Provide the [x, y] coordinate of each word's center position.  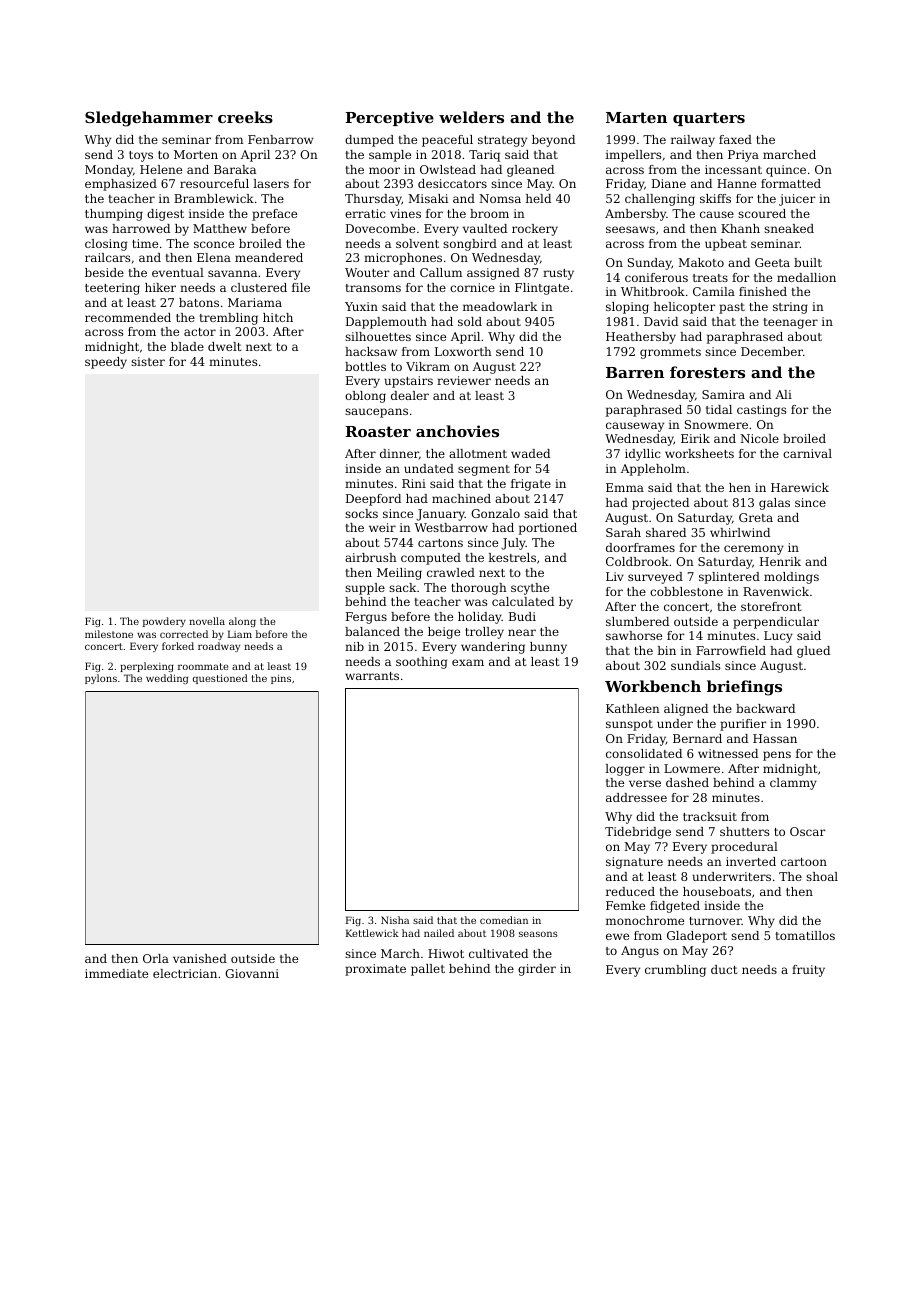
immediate [116, 973]
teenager [791, 323]
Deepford [373, 500]
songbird [470, 245]
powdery [164, 622]
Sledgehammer [149, 119]
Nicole [759, 438]
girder [537, 970]
